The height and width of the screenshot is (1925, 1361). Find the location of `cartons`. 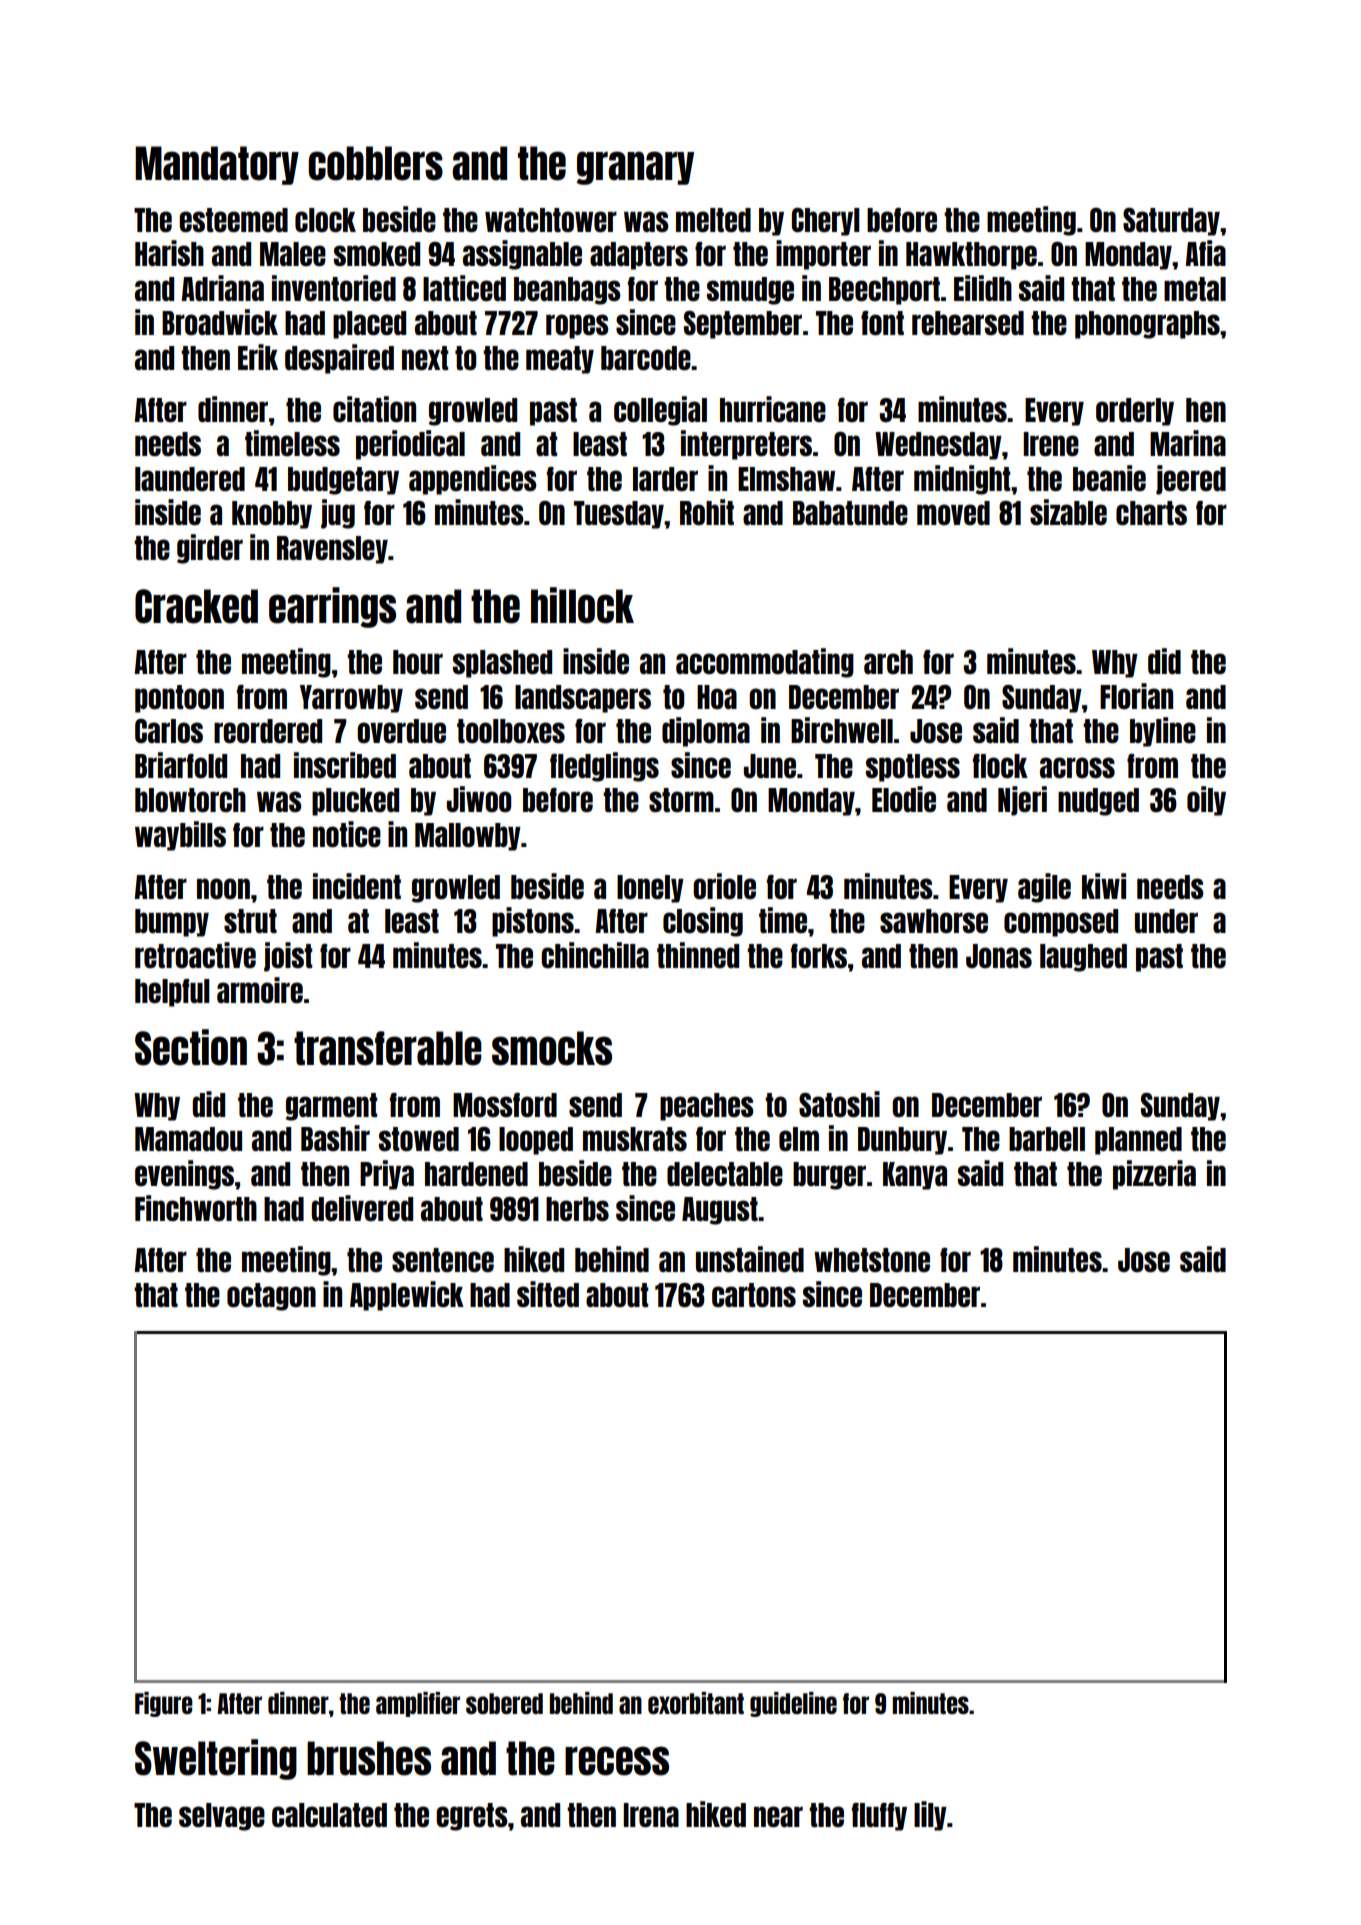

cartons is located at coordinates (754, 1295).
